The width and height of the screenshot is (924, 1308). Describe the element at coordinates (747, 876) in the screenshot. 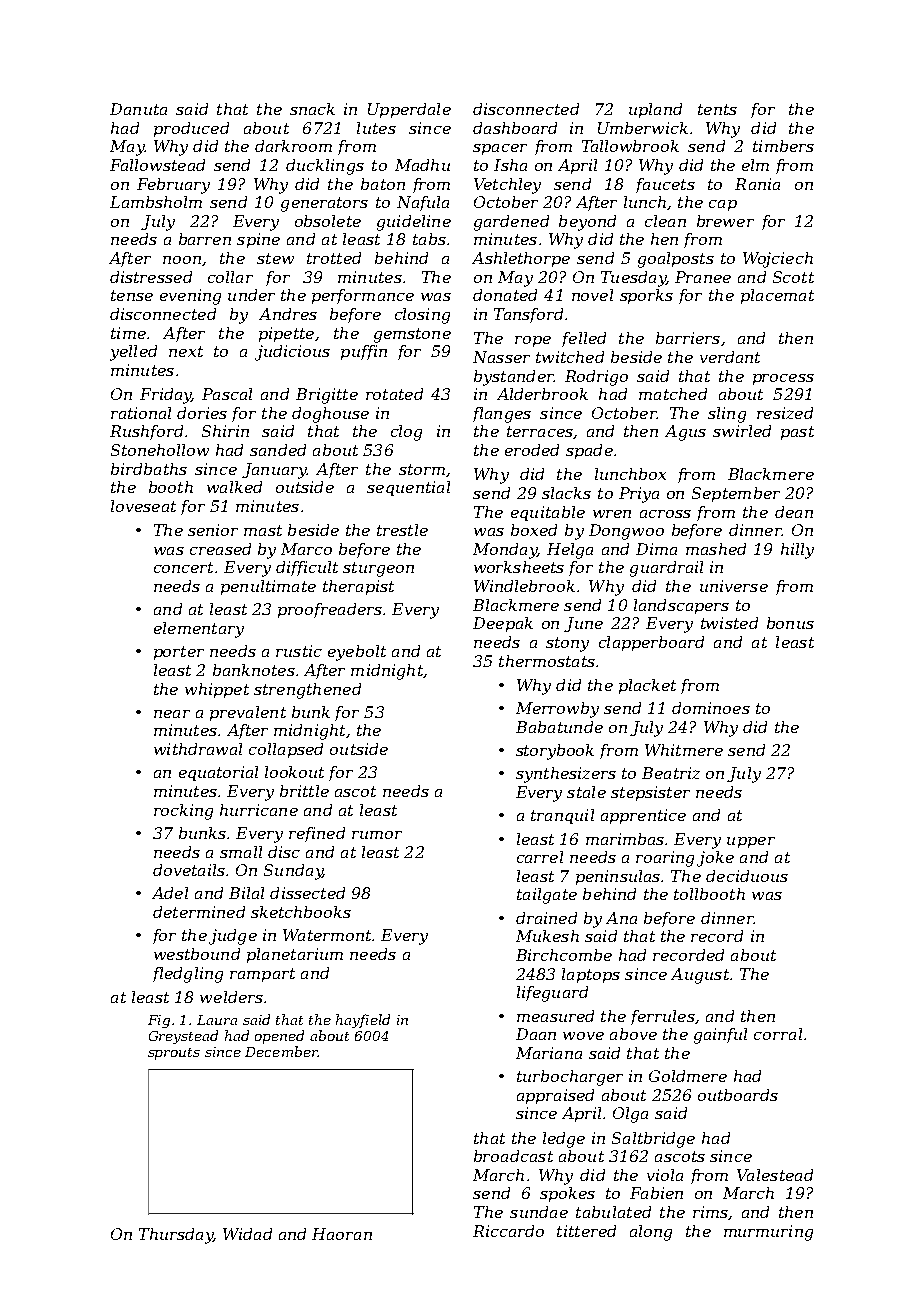

I see `deciduous` at that location.
